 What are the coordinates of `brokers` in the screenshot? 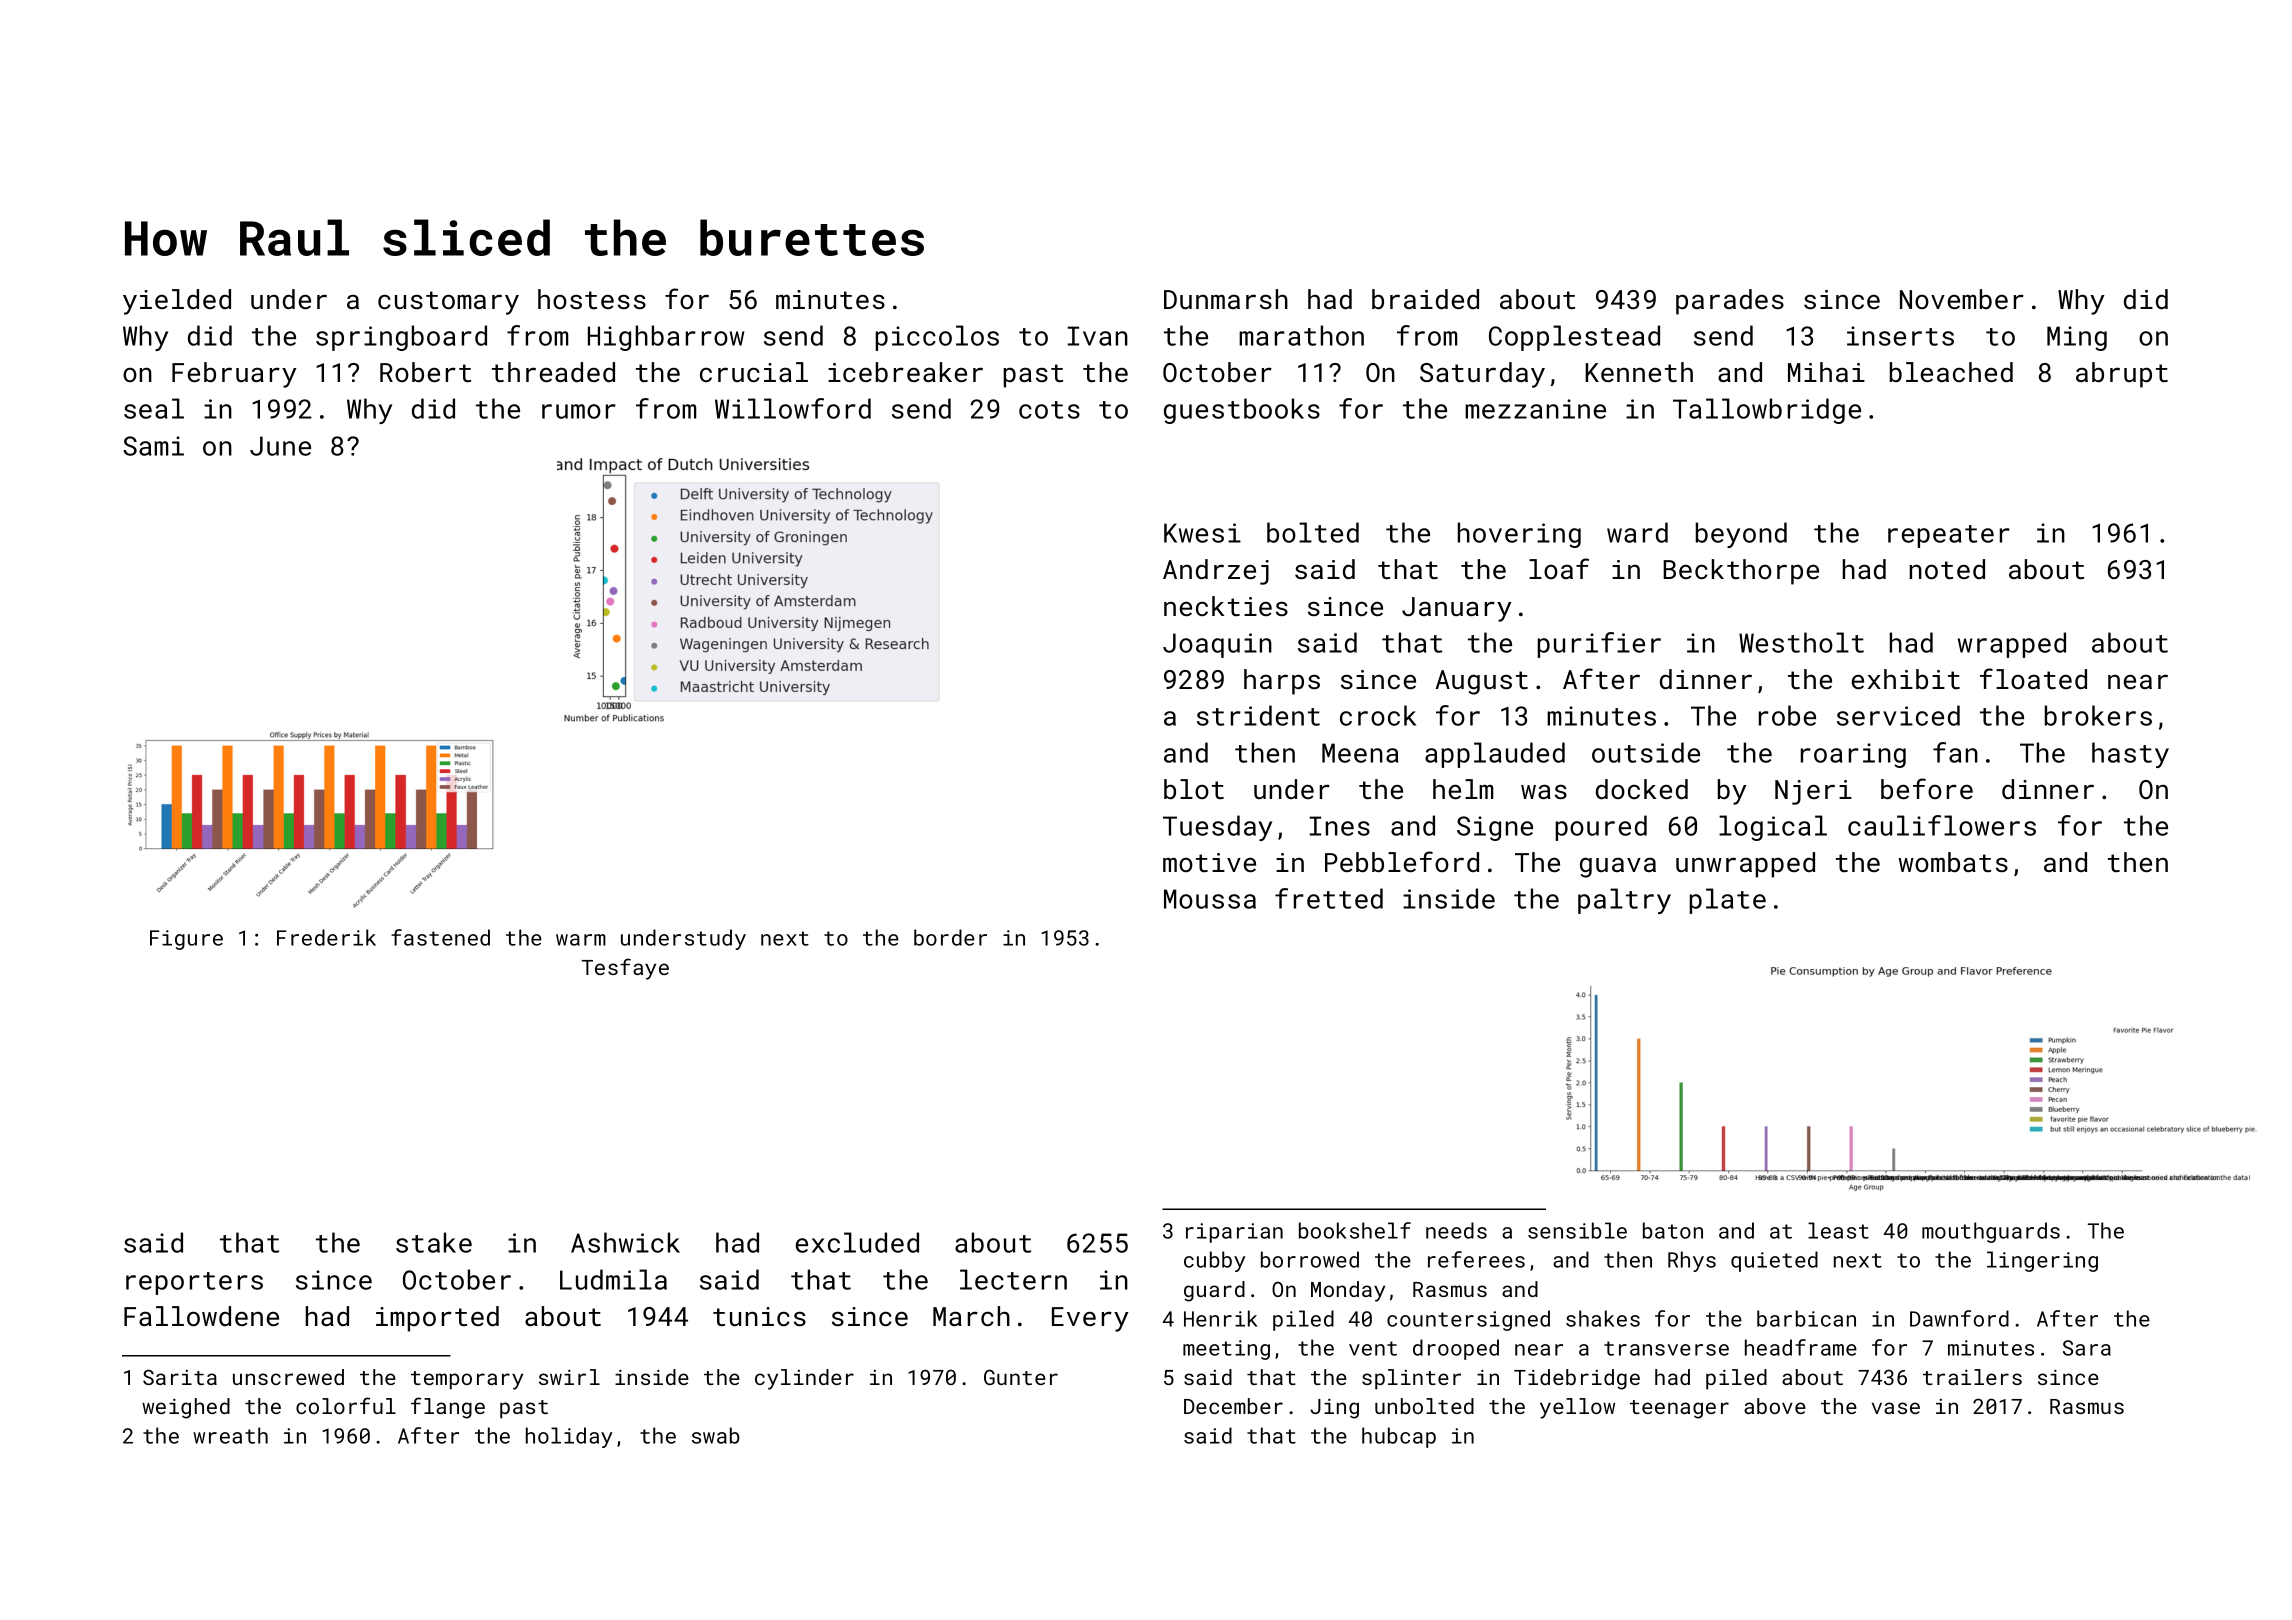 It's located at (2098, 715).
